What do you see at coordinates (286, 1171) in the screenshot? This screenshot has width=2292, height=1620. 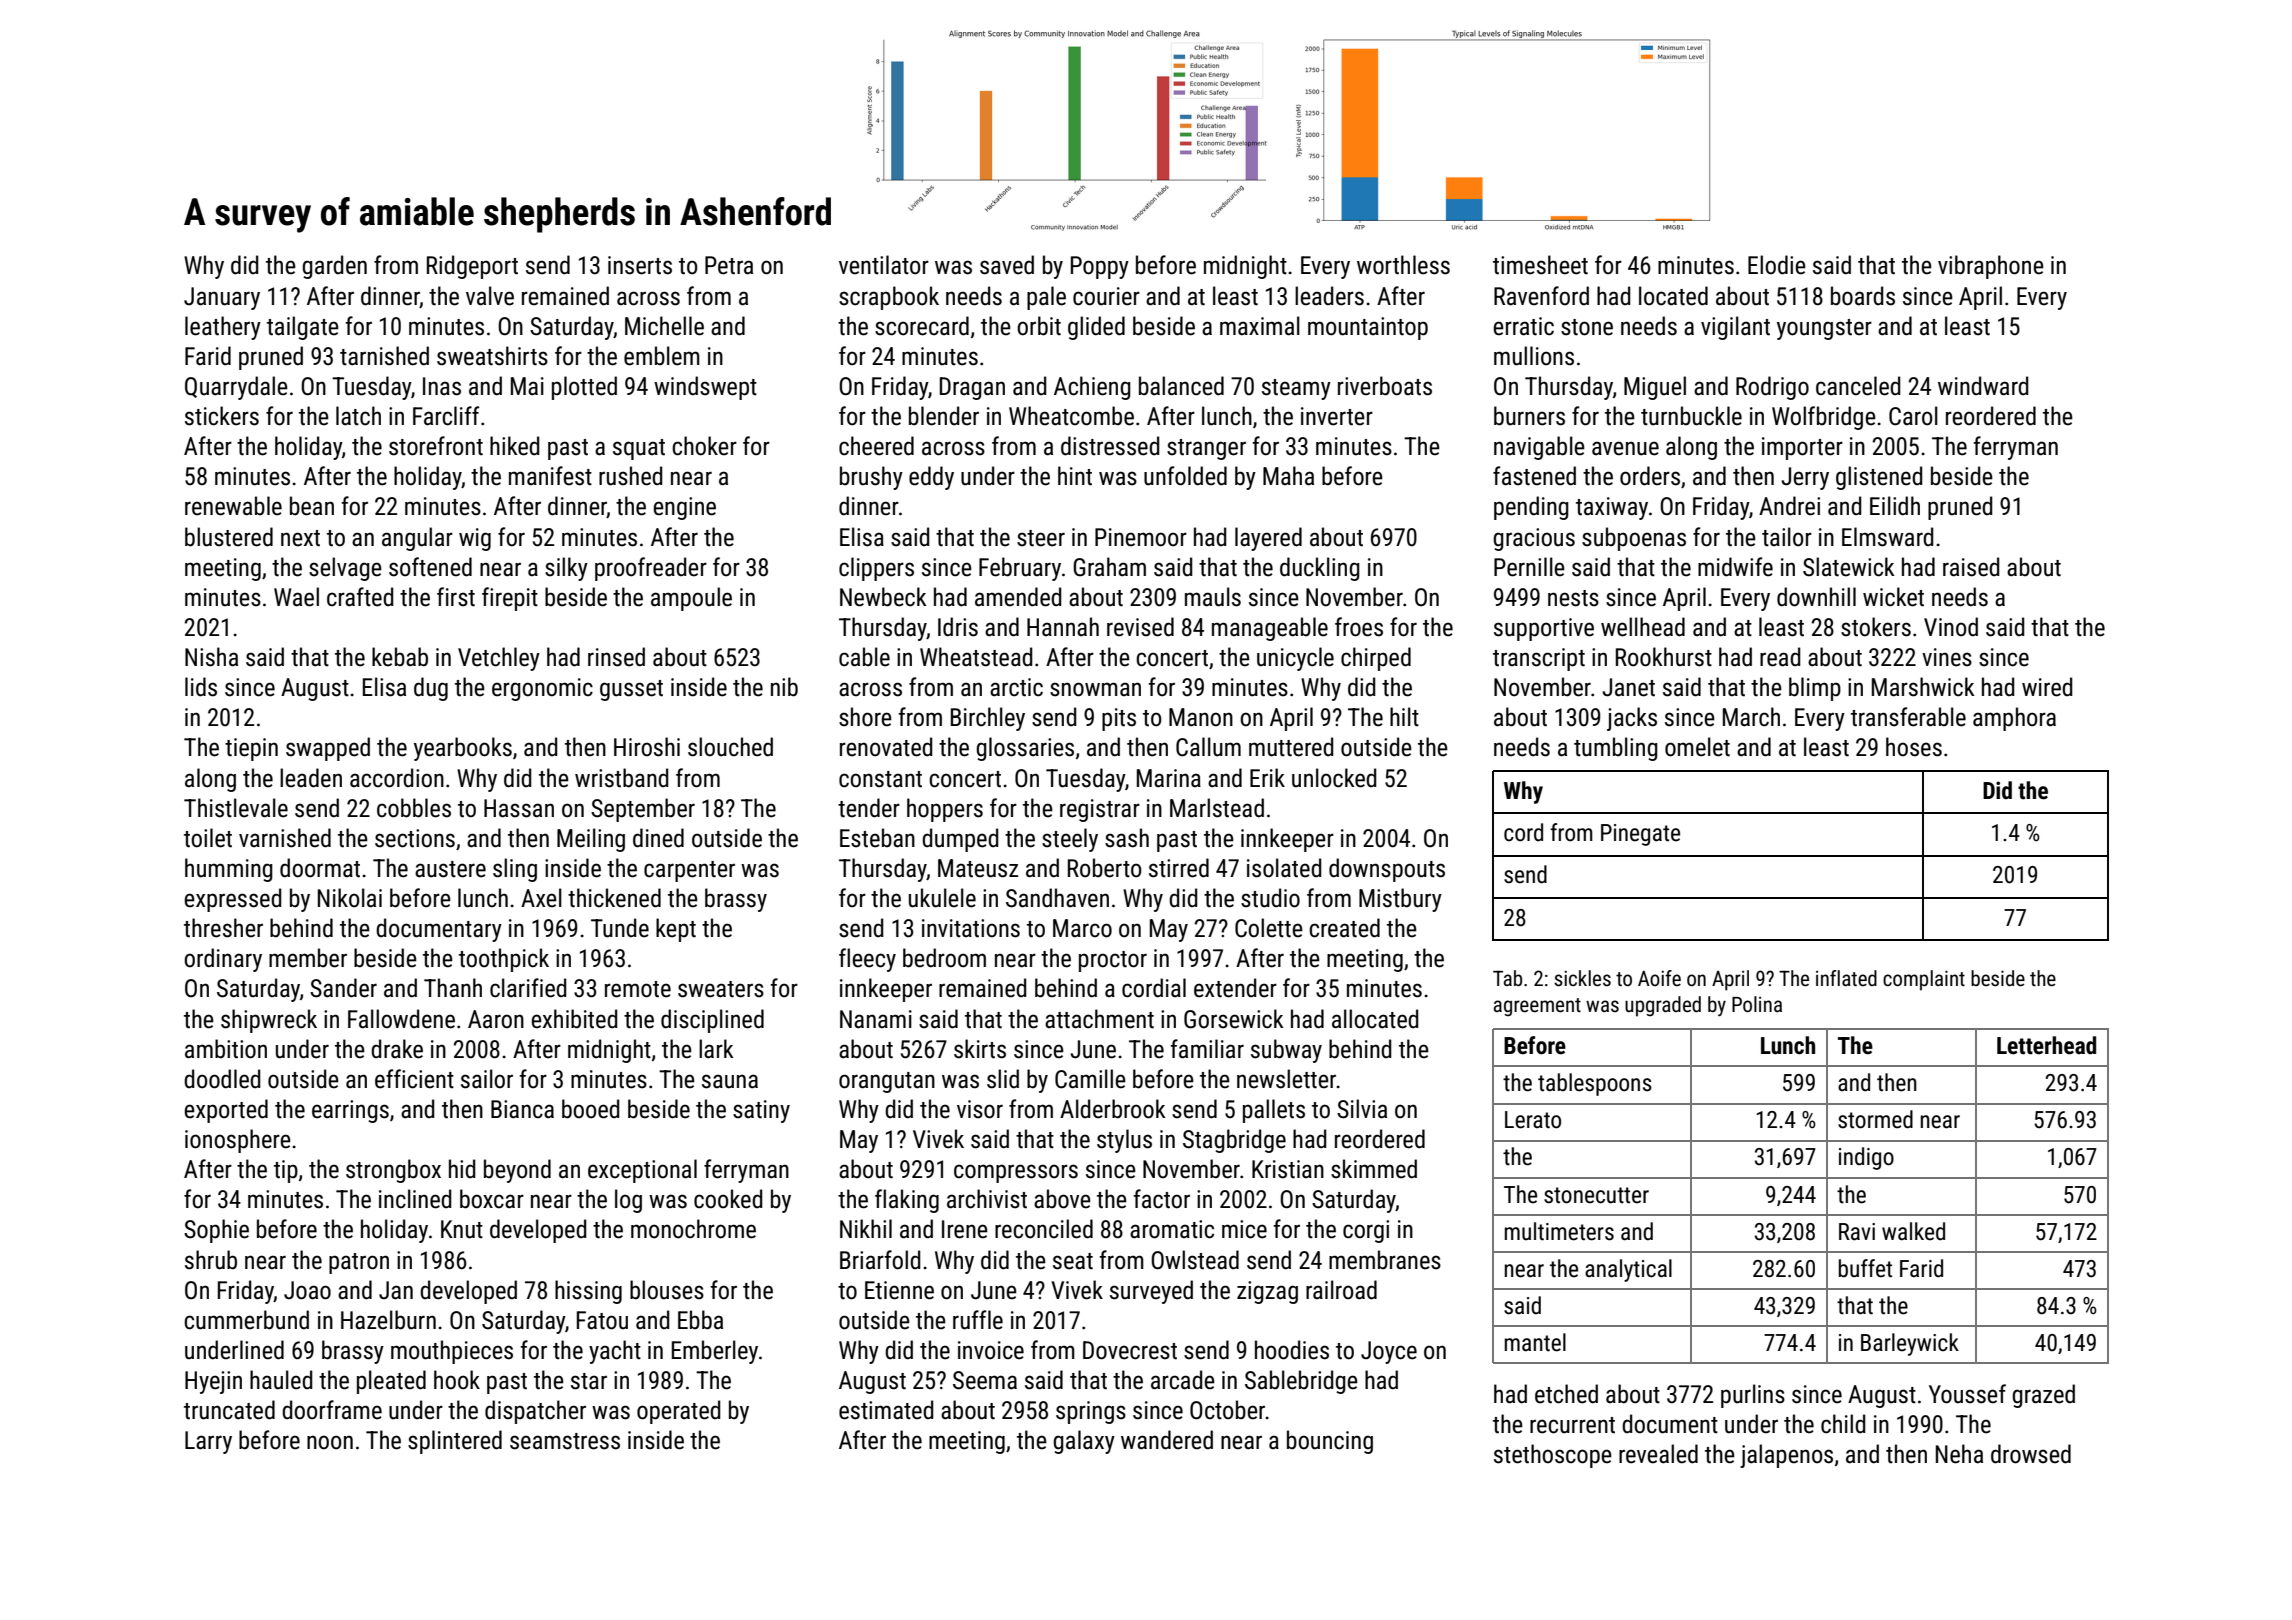 I see `tip` at bounding box center [286, 1171].
